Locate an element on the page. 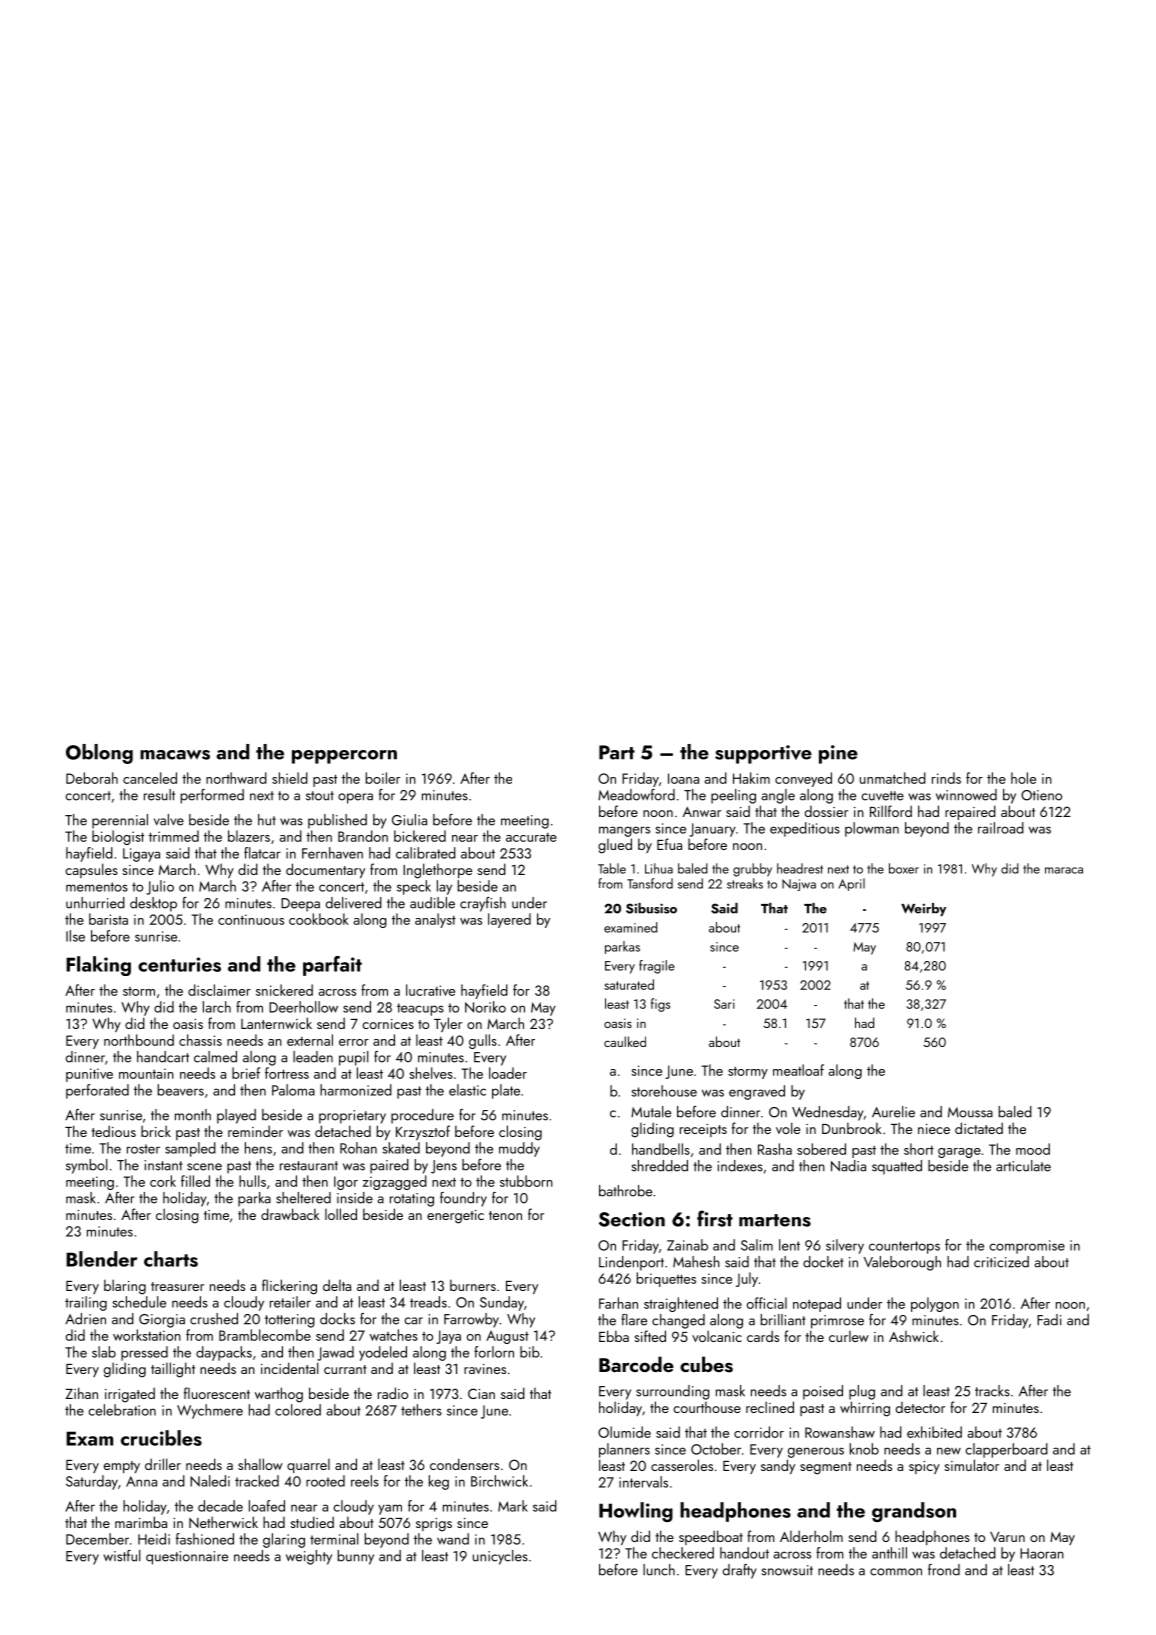 The height and width of the image is (1635, 1156). Flaking is located at coordinates (98, 966).
